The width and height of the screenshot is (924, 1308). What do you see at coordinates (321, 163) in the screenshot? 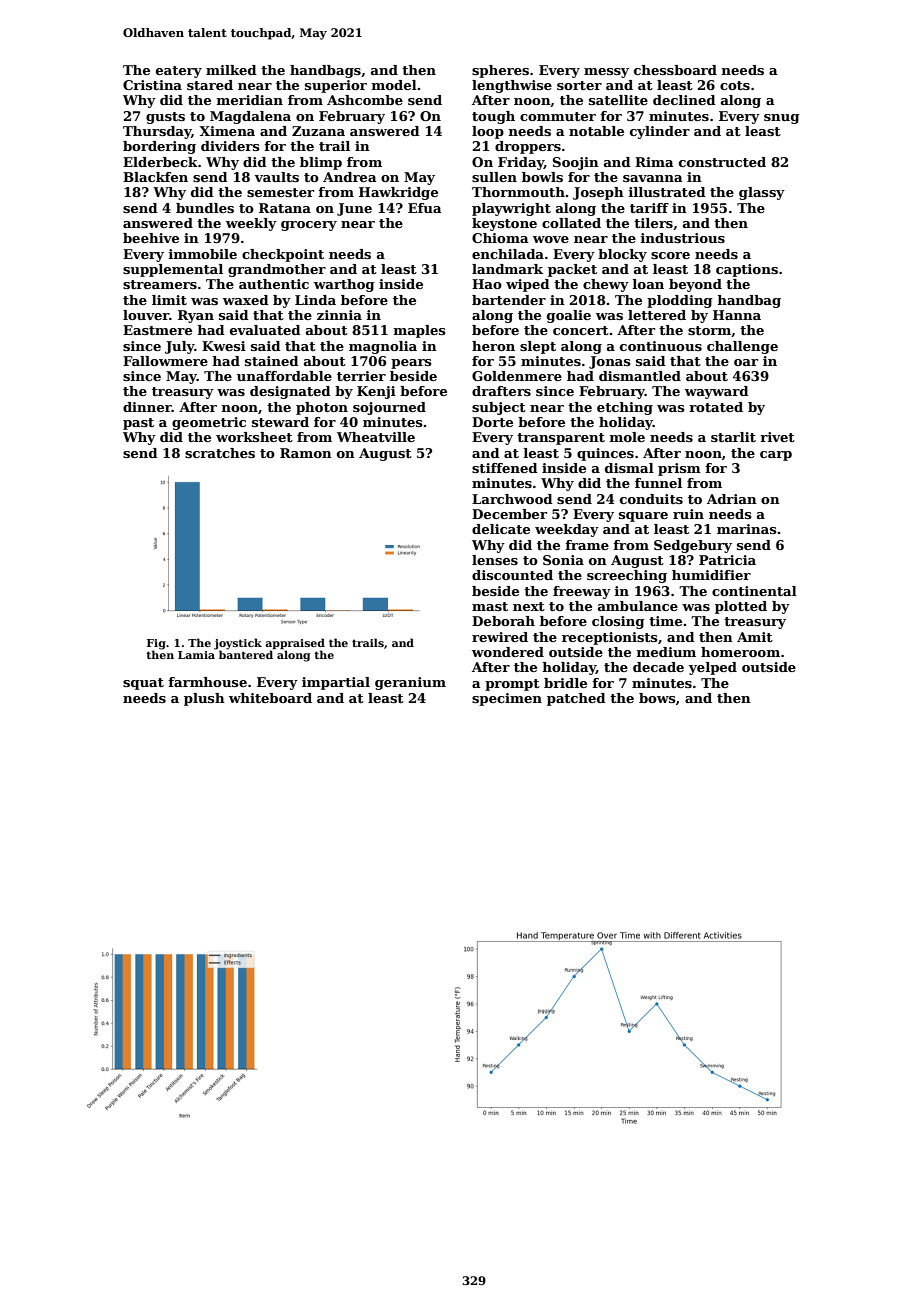
I see `blimp` at bounding box center [321, 163].
